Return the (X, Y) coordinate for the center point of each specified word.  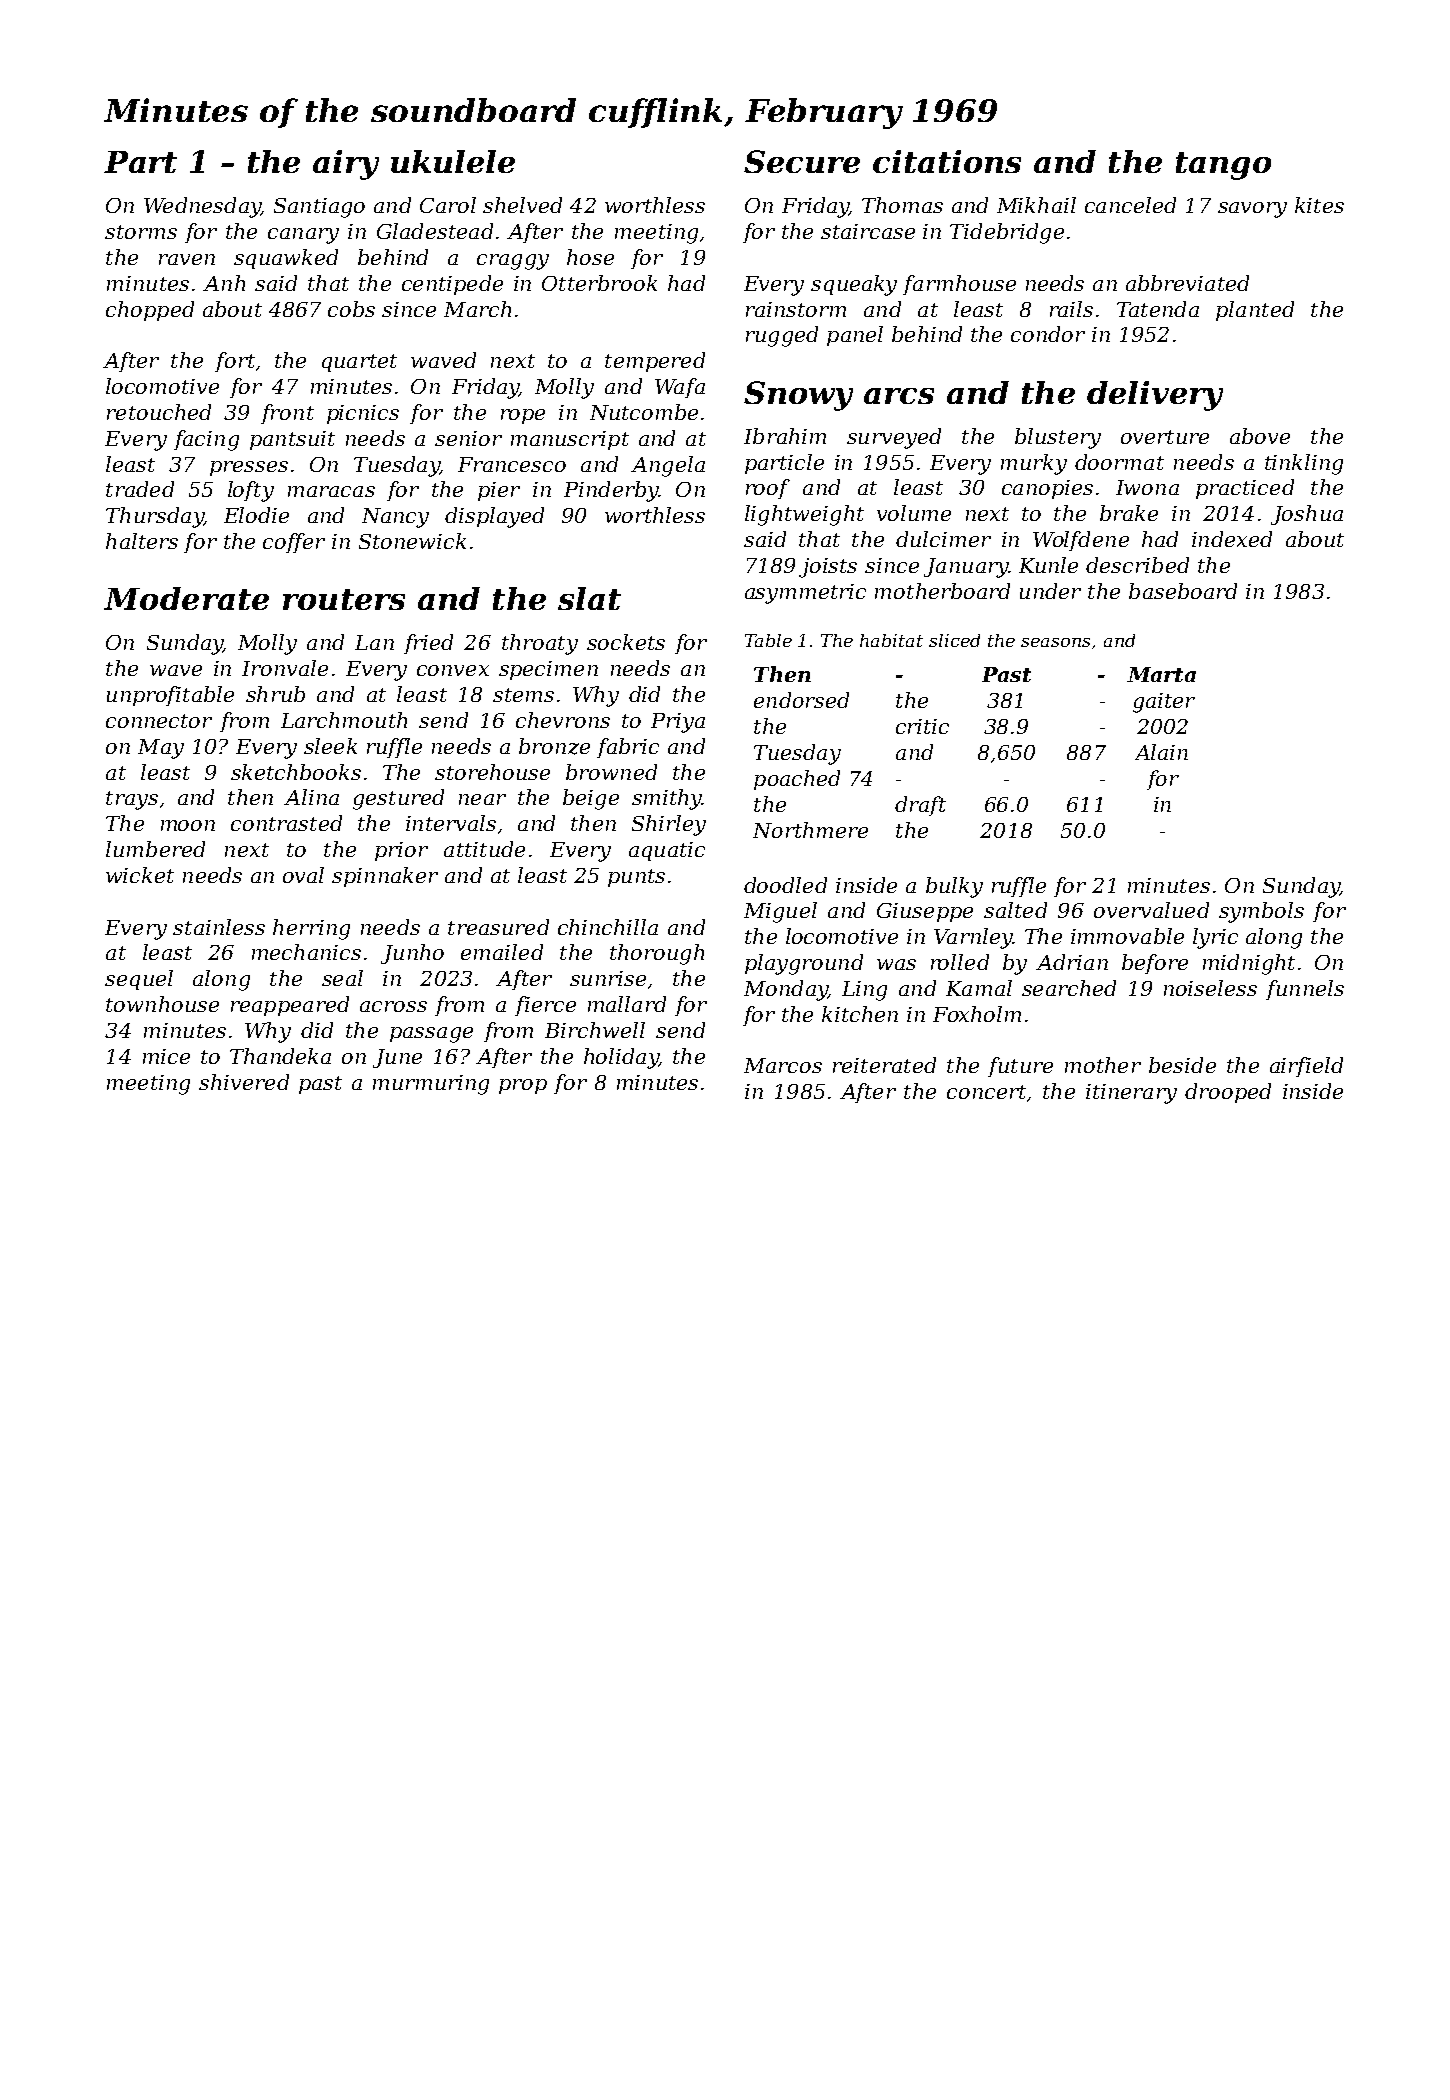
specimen (548, 670)
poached (797, 780)
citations (947, 161)
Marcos (783, 1065)
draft (920, 806)
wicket (140, 875)
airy (346, 165)
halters (142, 541)
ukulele (453, 161)
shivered (244, 1082)
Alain (1161, 752)
